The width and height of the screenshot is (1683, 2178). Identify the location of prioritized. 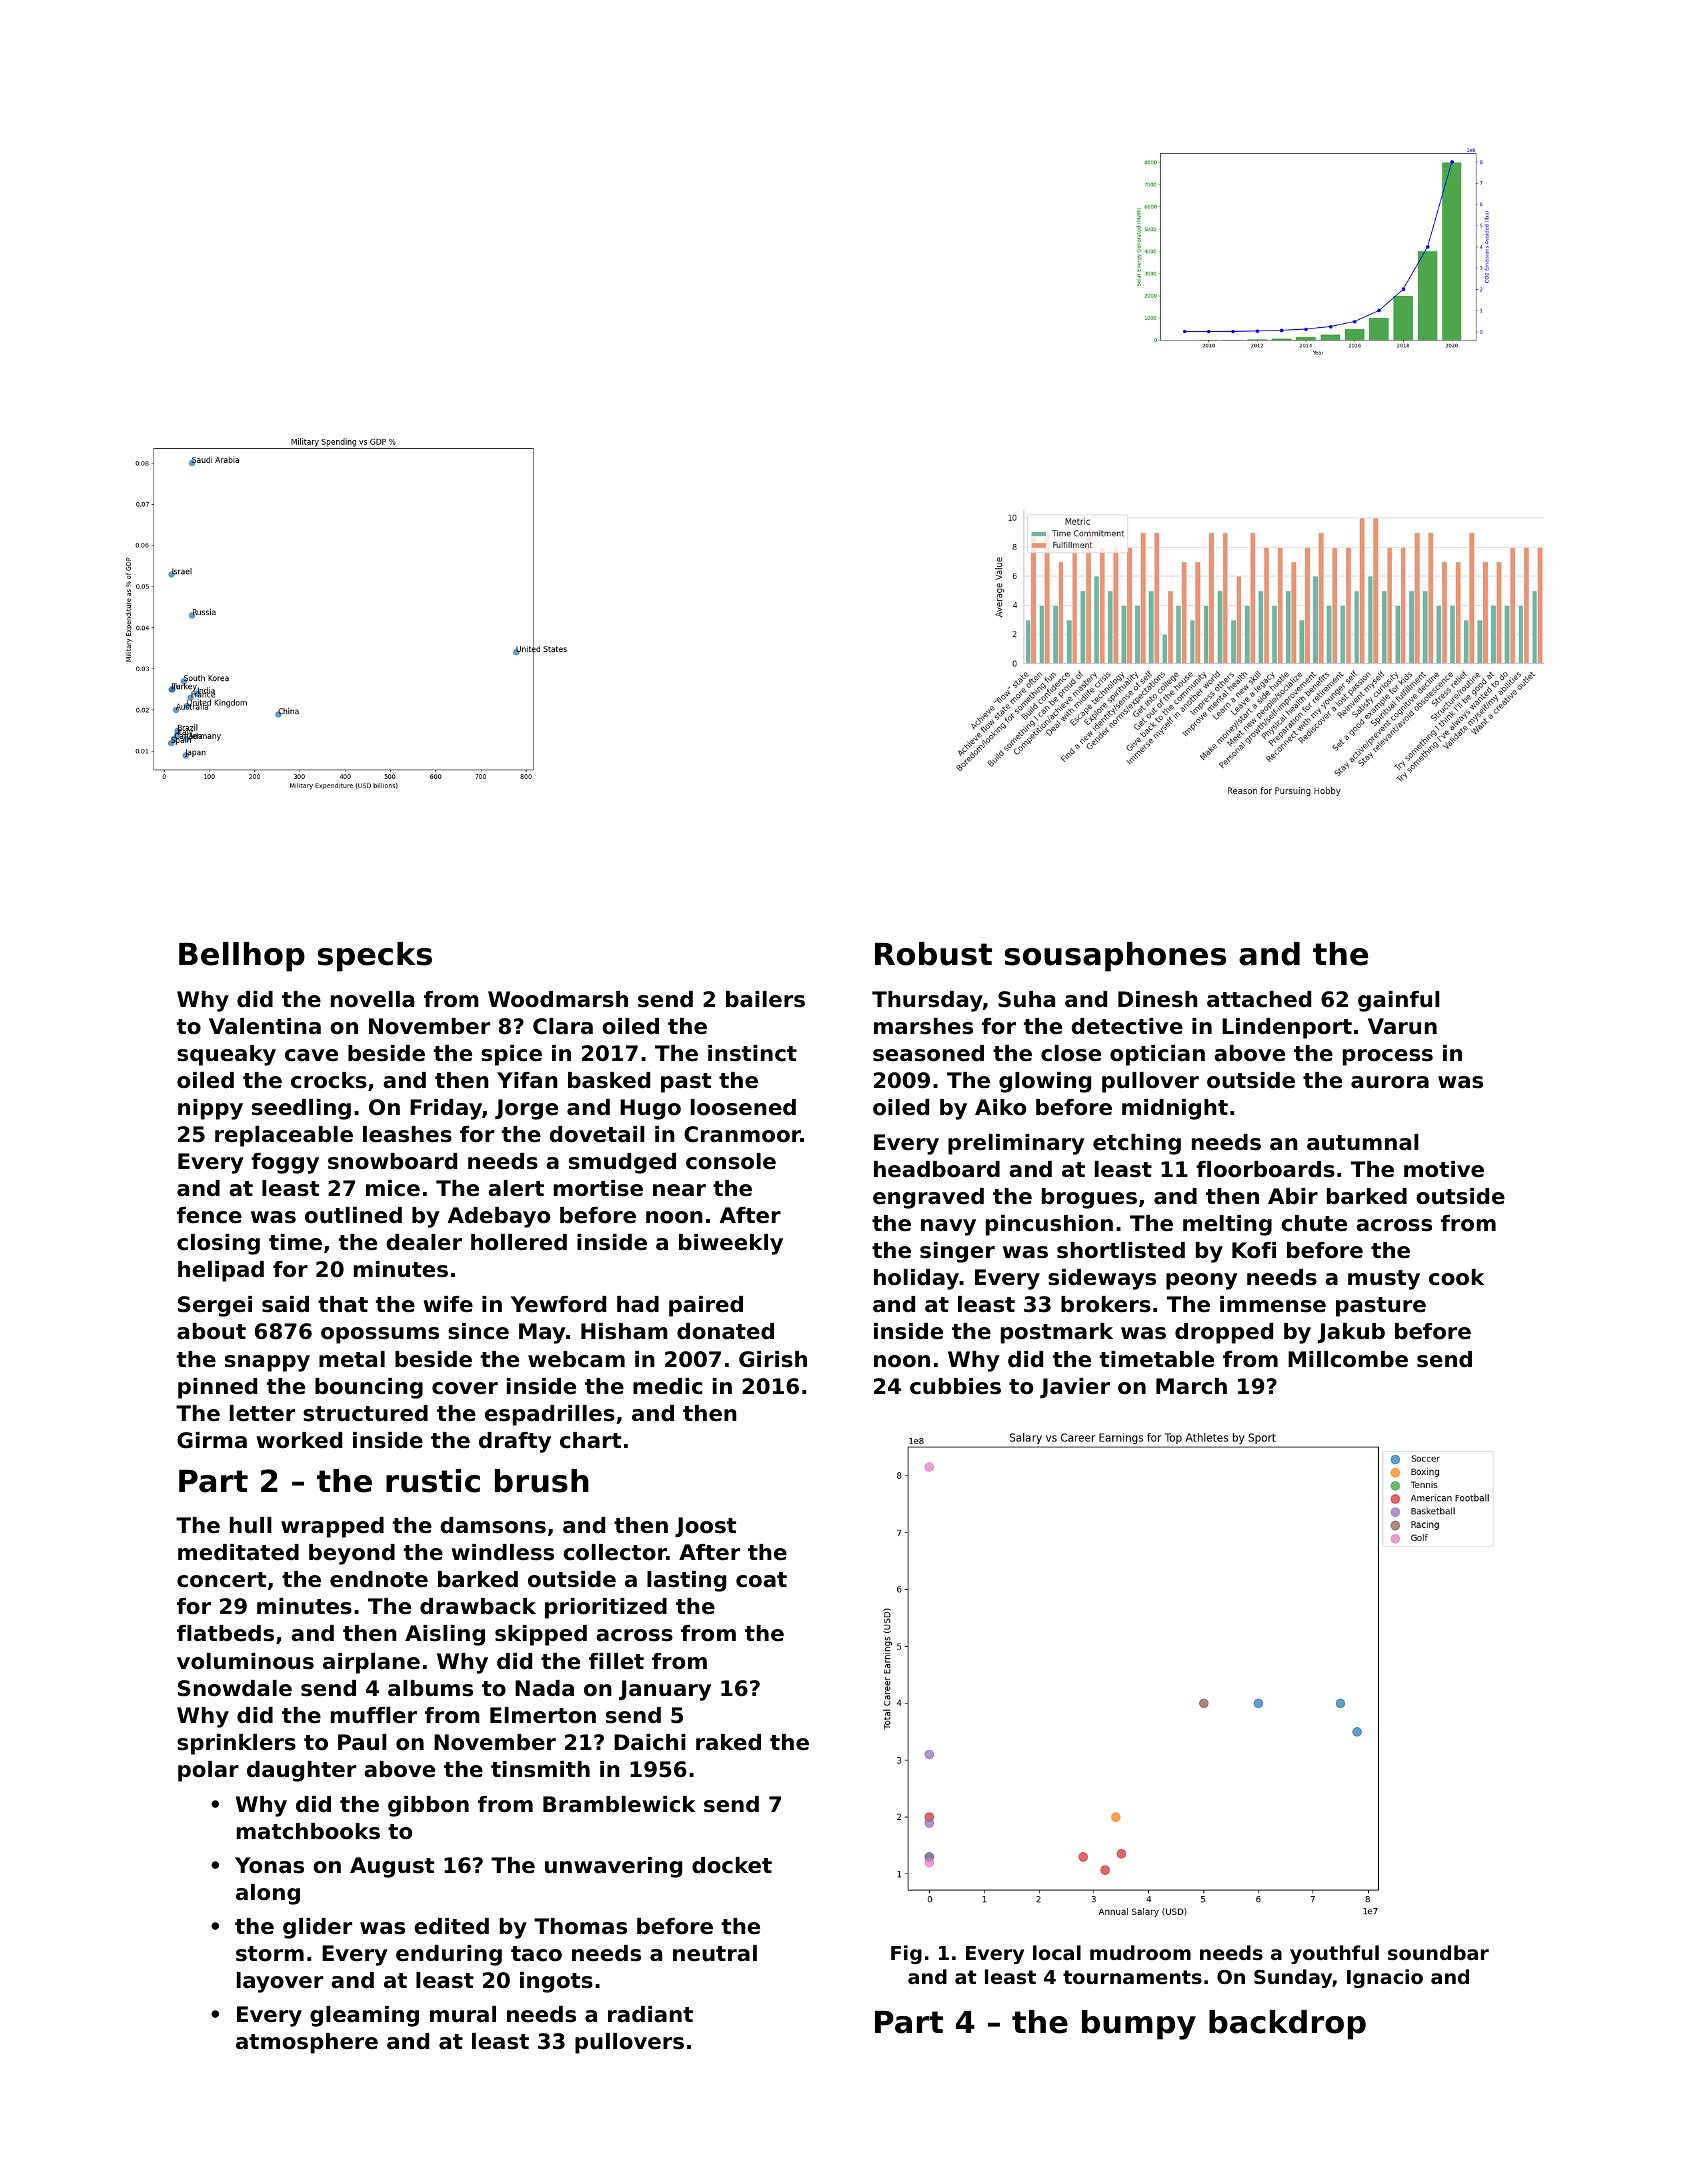
(606, 1608).
